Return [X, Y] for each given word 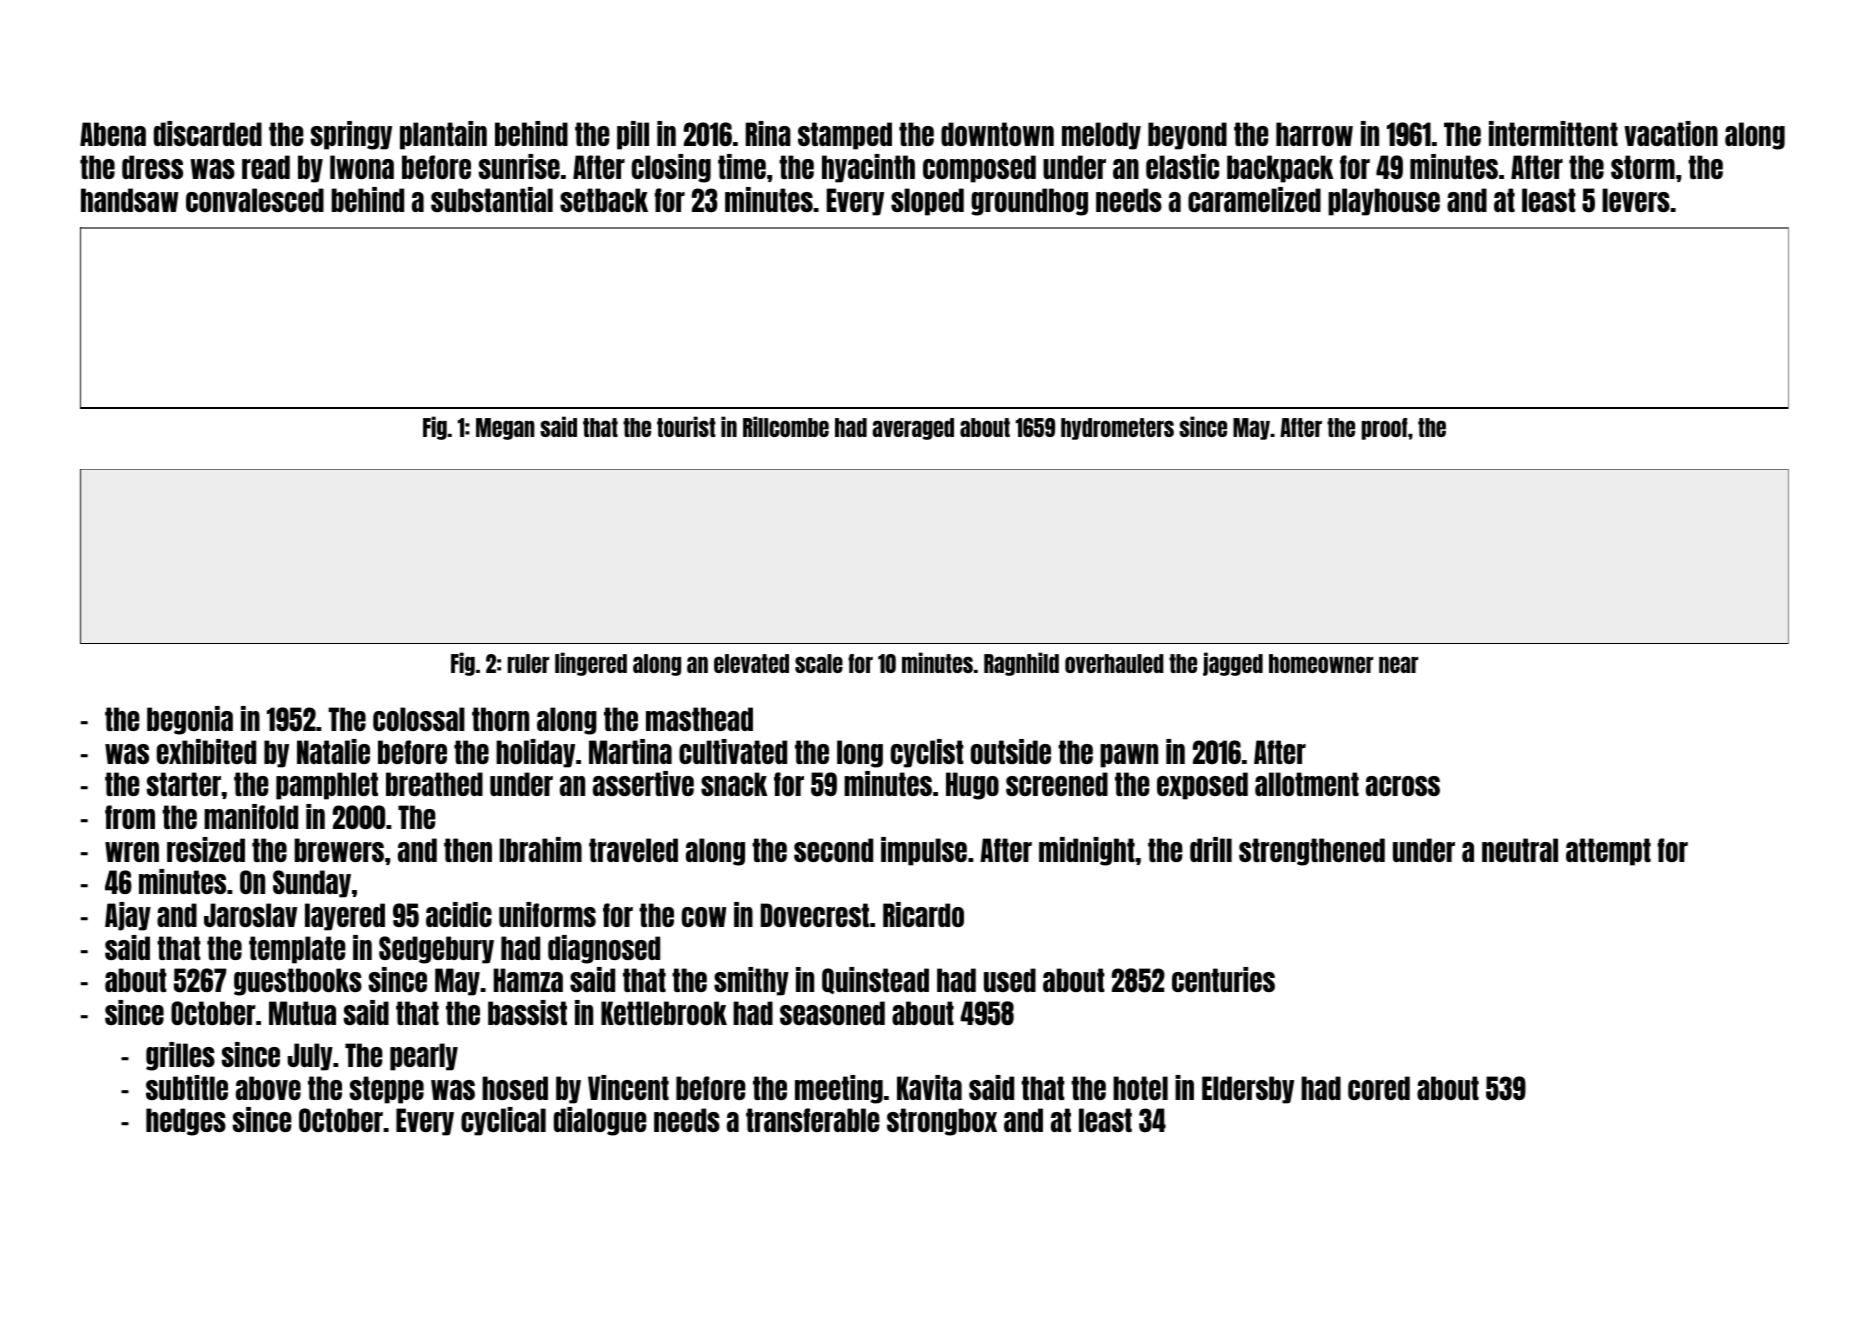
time [742, 166]
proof [1384, 429]
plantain [443, 135]
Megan [505, 429]
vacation [1671, 133]
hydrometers [1117, 429]
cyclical [503, 1121]
